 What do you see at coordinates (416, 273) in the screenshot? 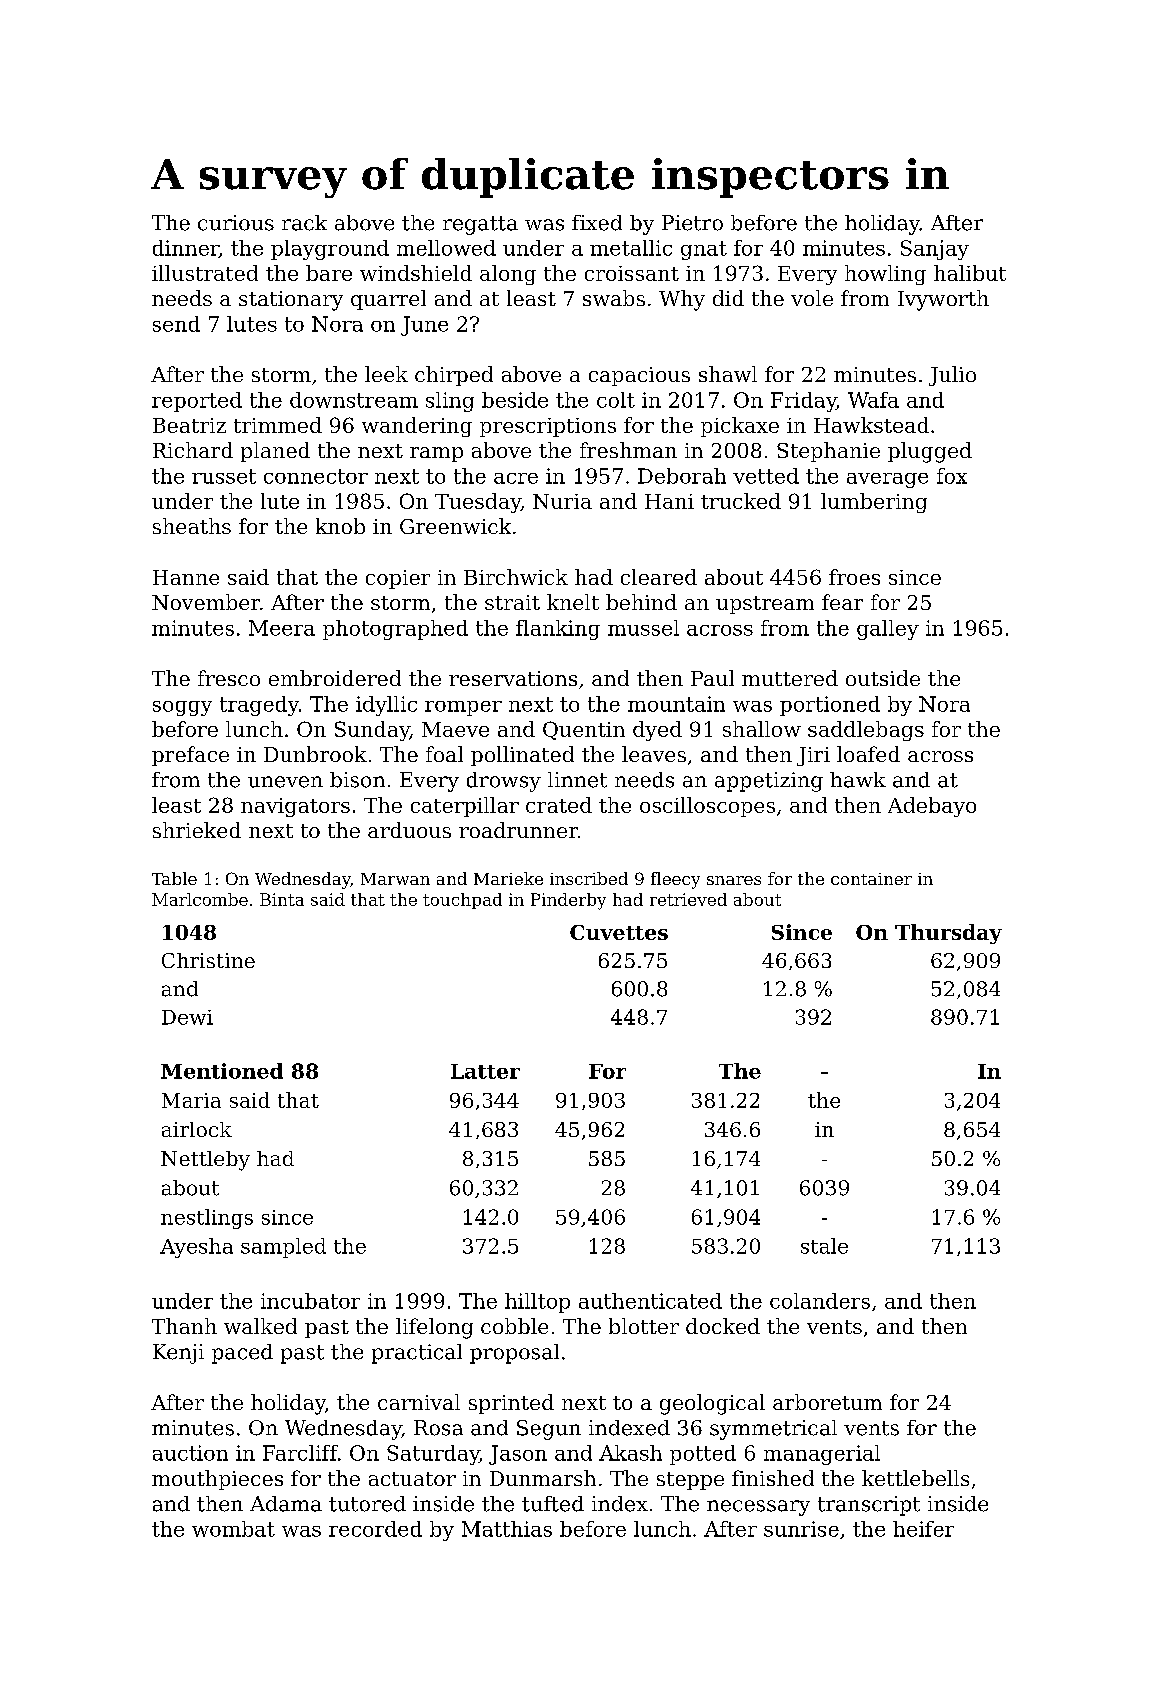
I see `windshield` at bounding box center [416, 273].
